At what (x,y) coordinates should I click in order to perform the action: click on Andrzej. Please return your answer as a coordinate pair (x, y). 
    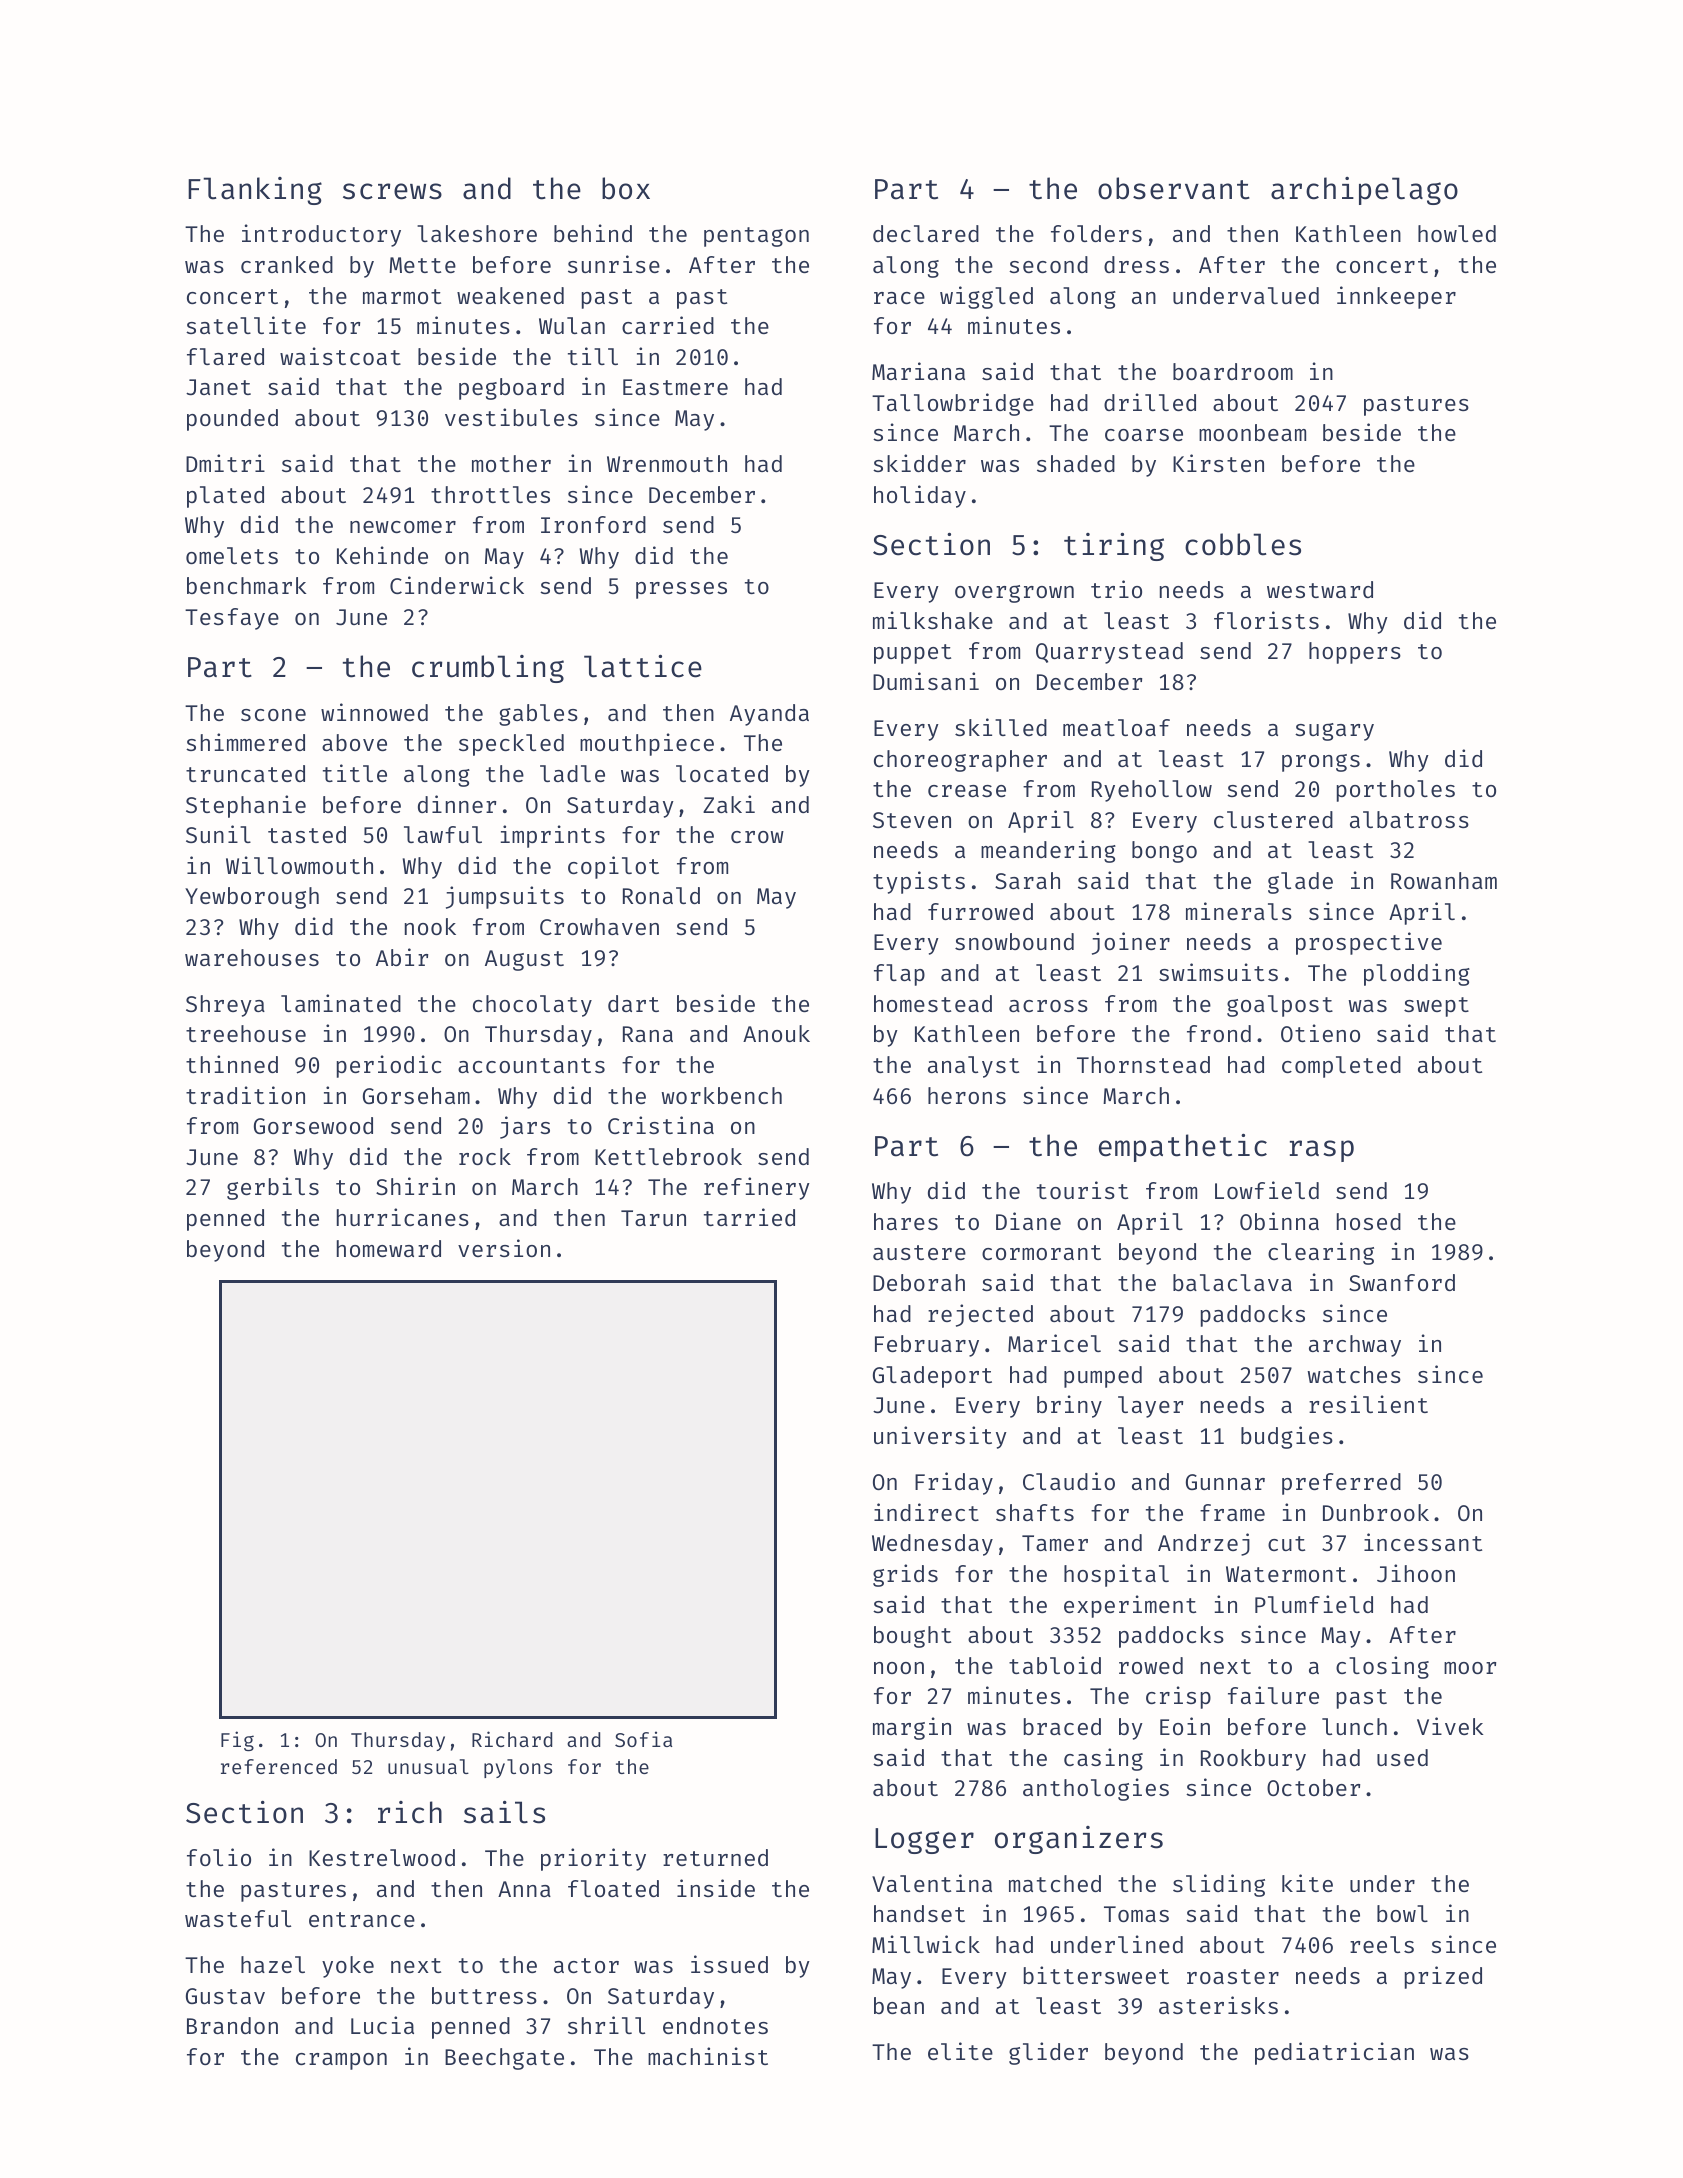
    Looking at the image, I should click on (1204, 1544).
